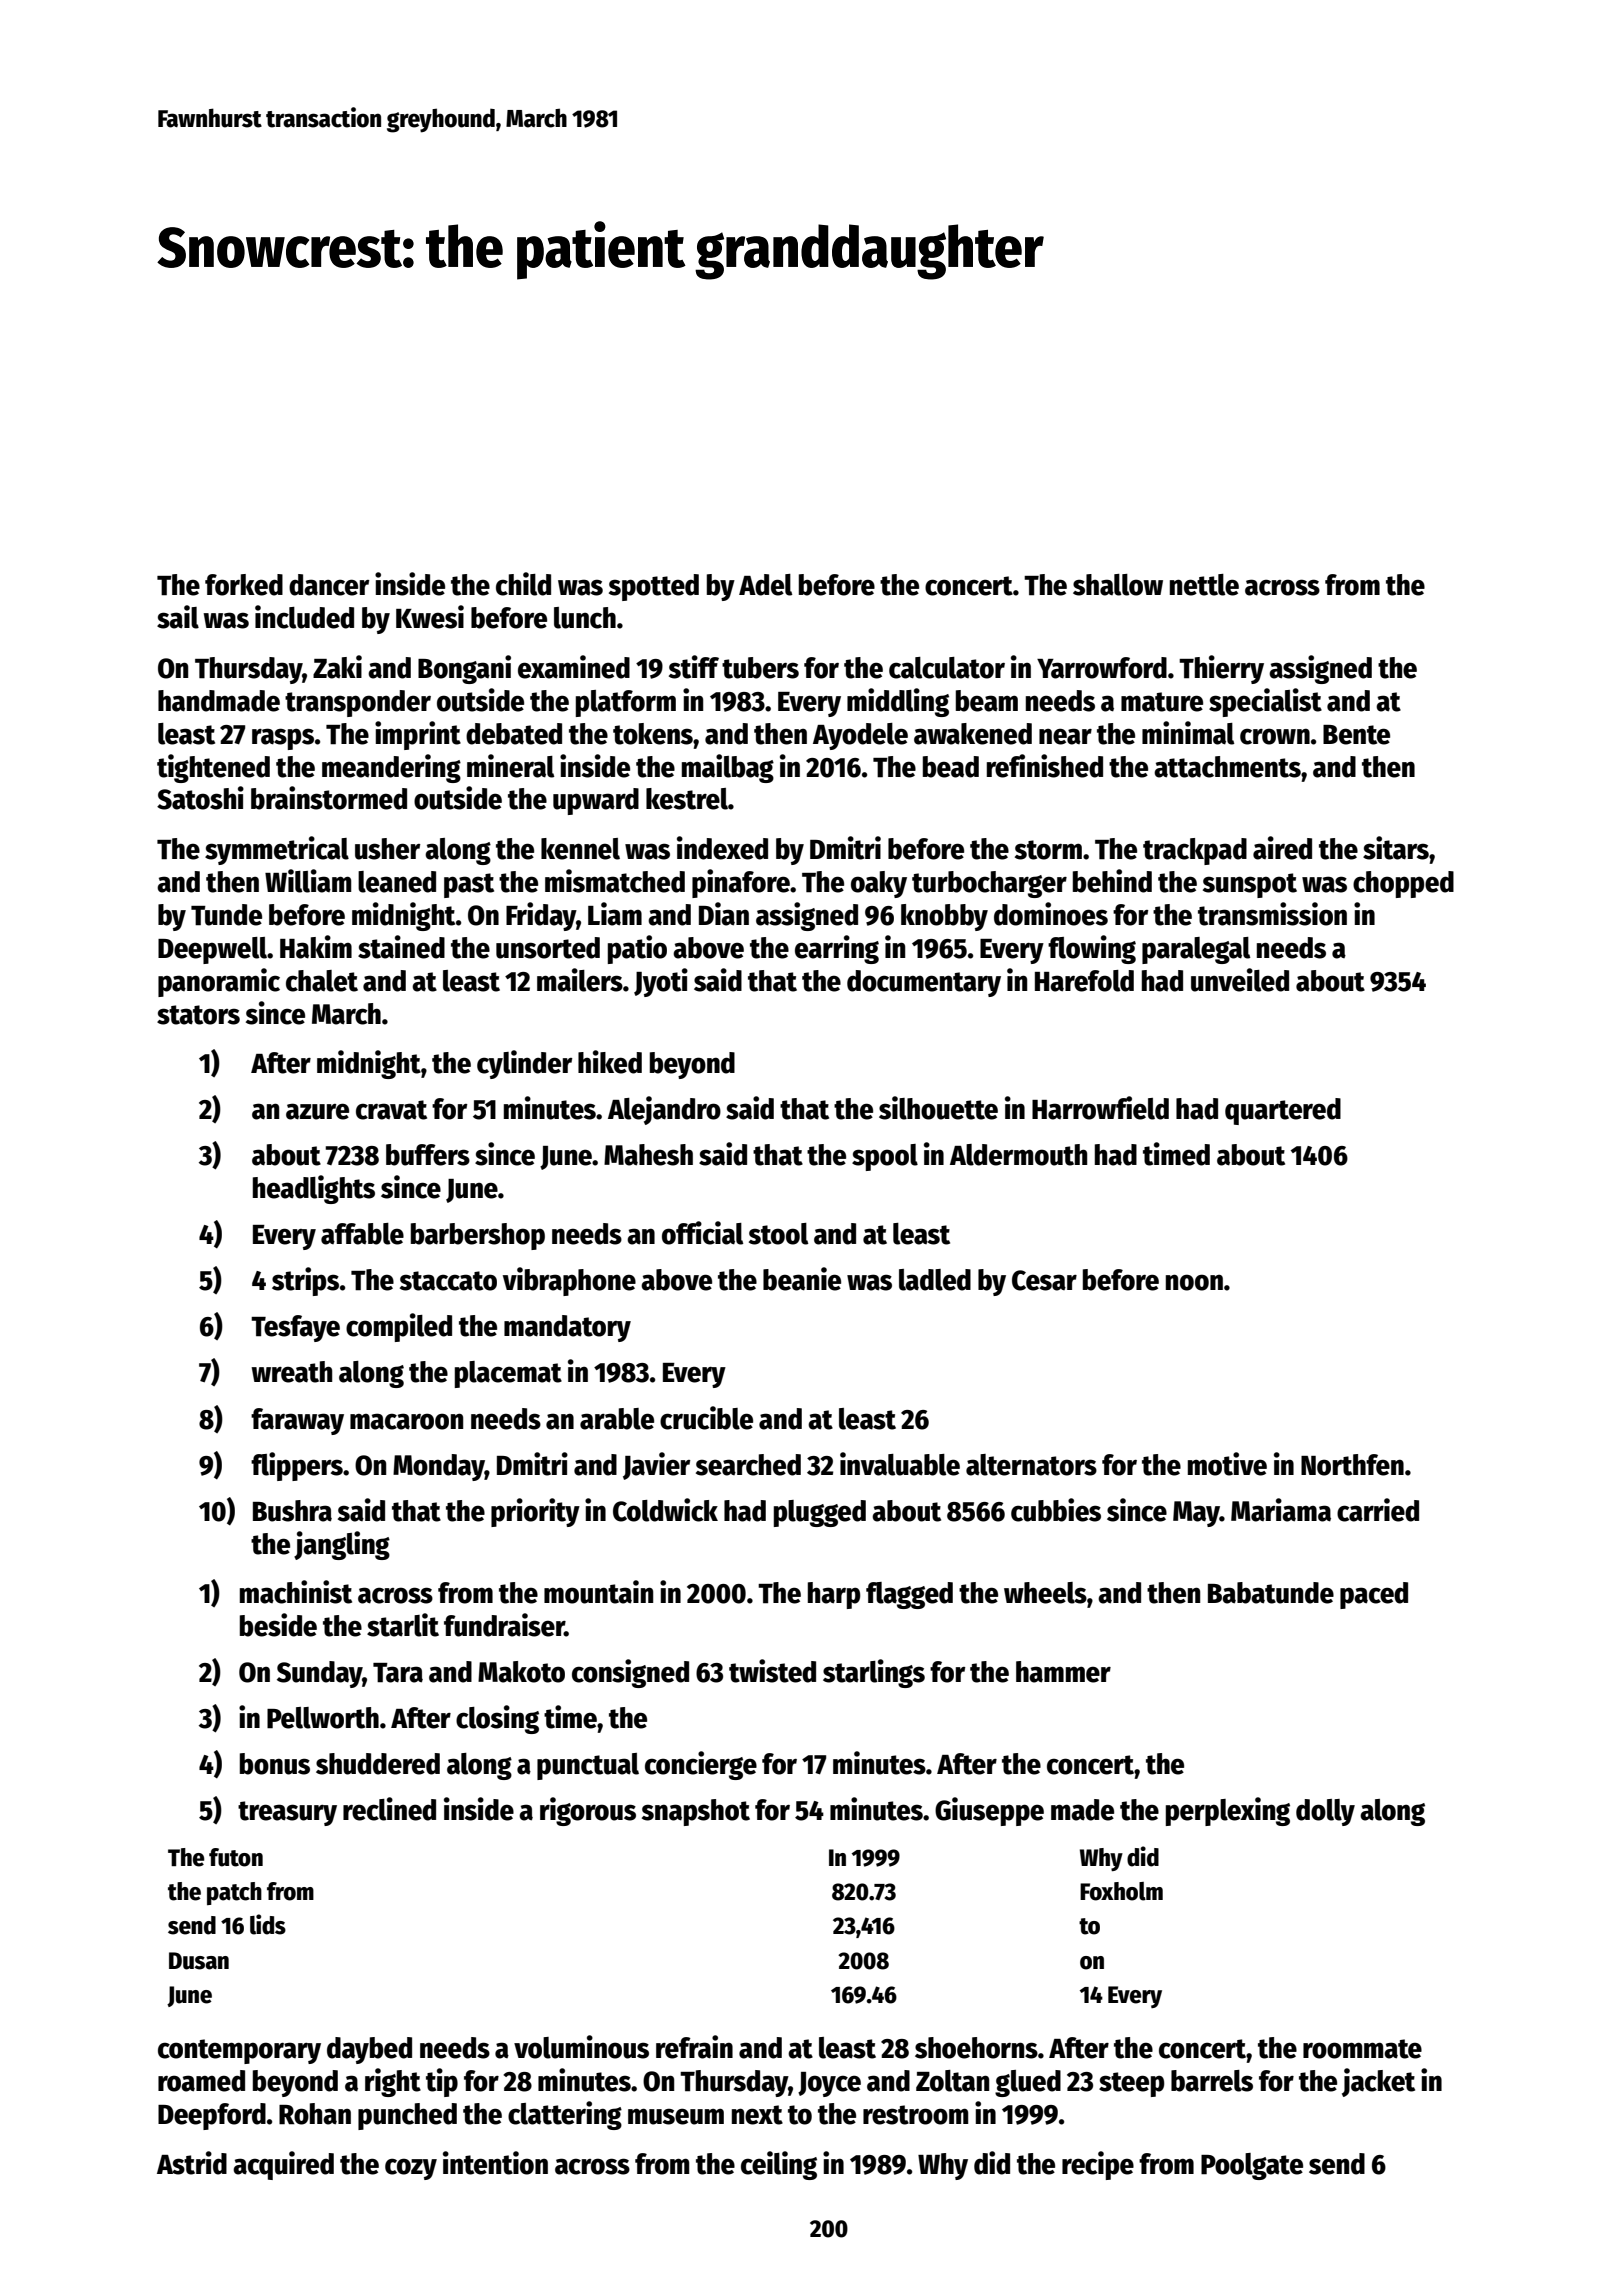 Image resolution: width=1620 pixels, height=2292 pixels. I want to click on punched, so click(407, 2116).
